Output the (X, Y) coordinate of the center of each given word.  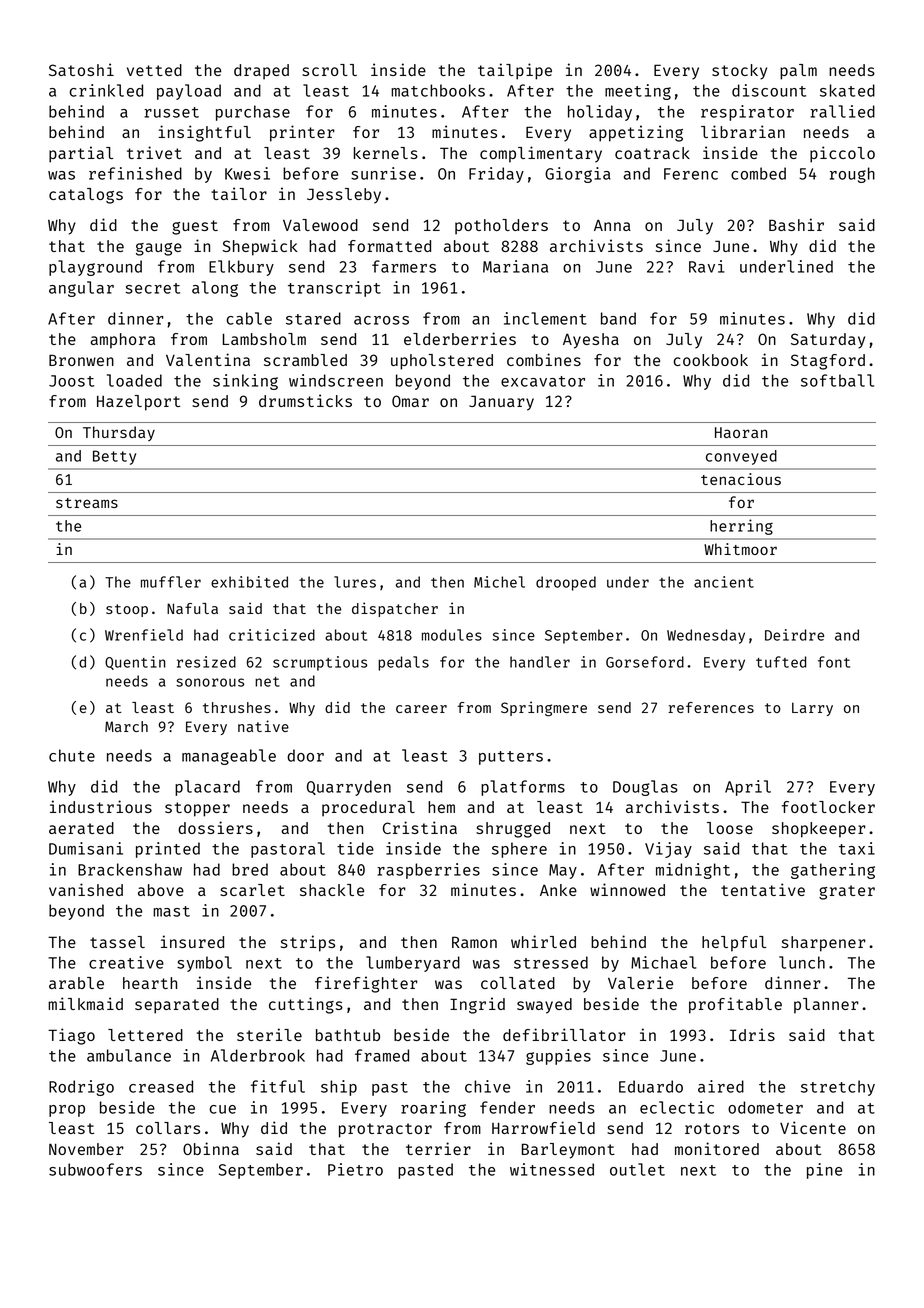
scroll (329, 70)
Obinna (211, 1148)
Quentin (135, 663)
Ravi (707, 266)
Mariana (515, 266)
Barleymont (568, 1151)
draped (261, 72)
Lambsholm (264, 339)
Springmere (544, 709)
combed (758, 173)
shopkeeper (819, 830)
